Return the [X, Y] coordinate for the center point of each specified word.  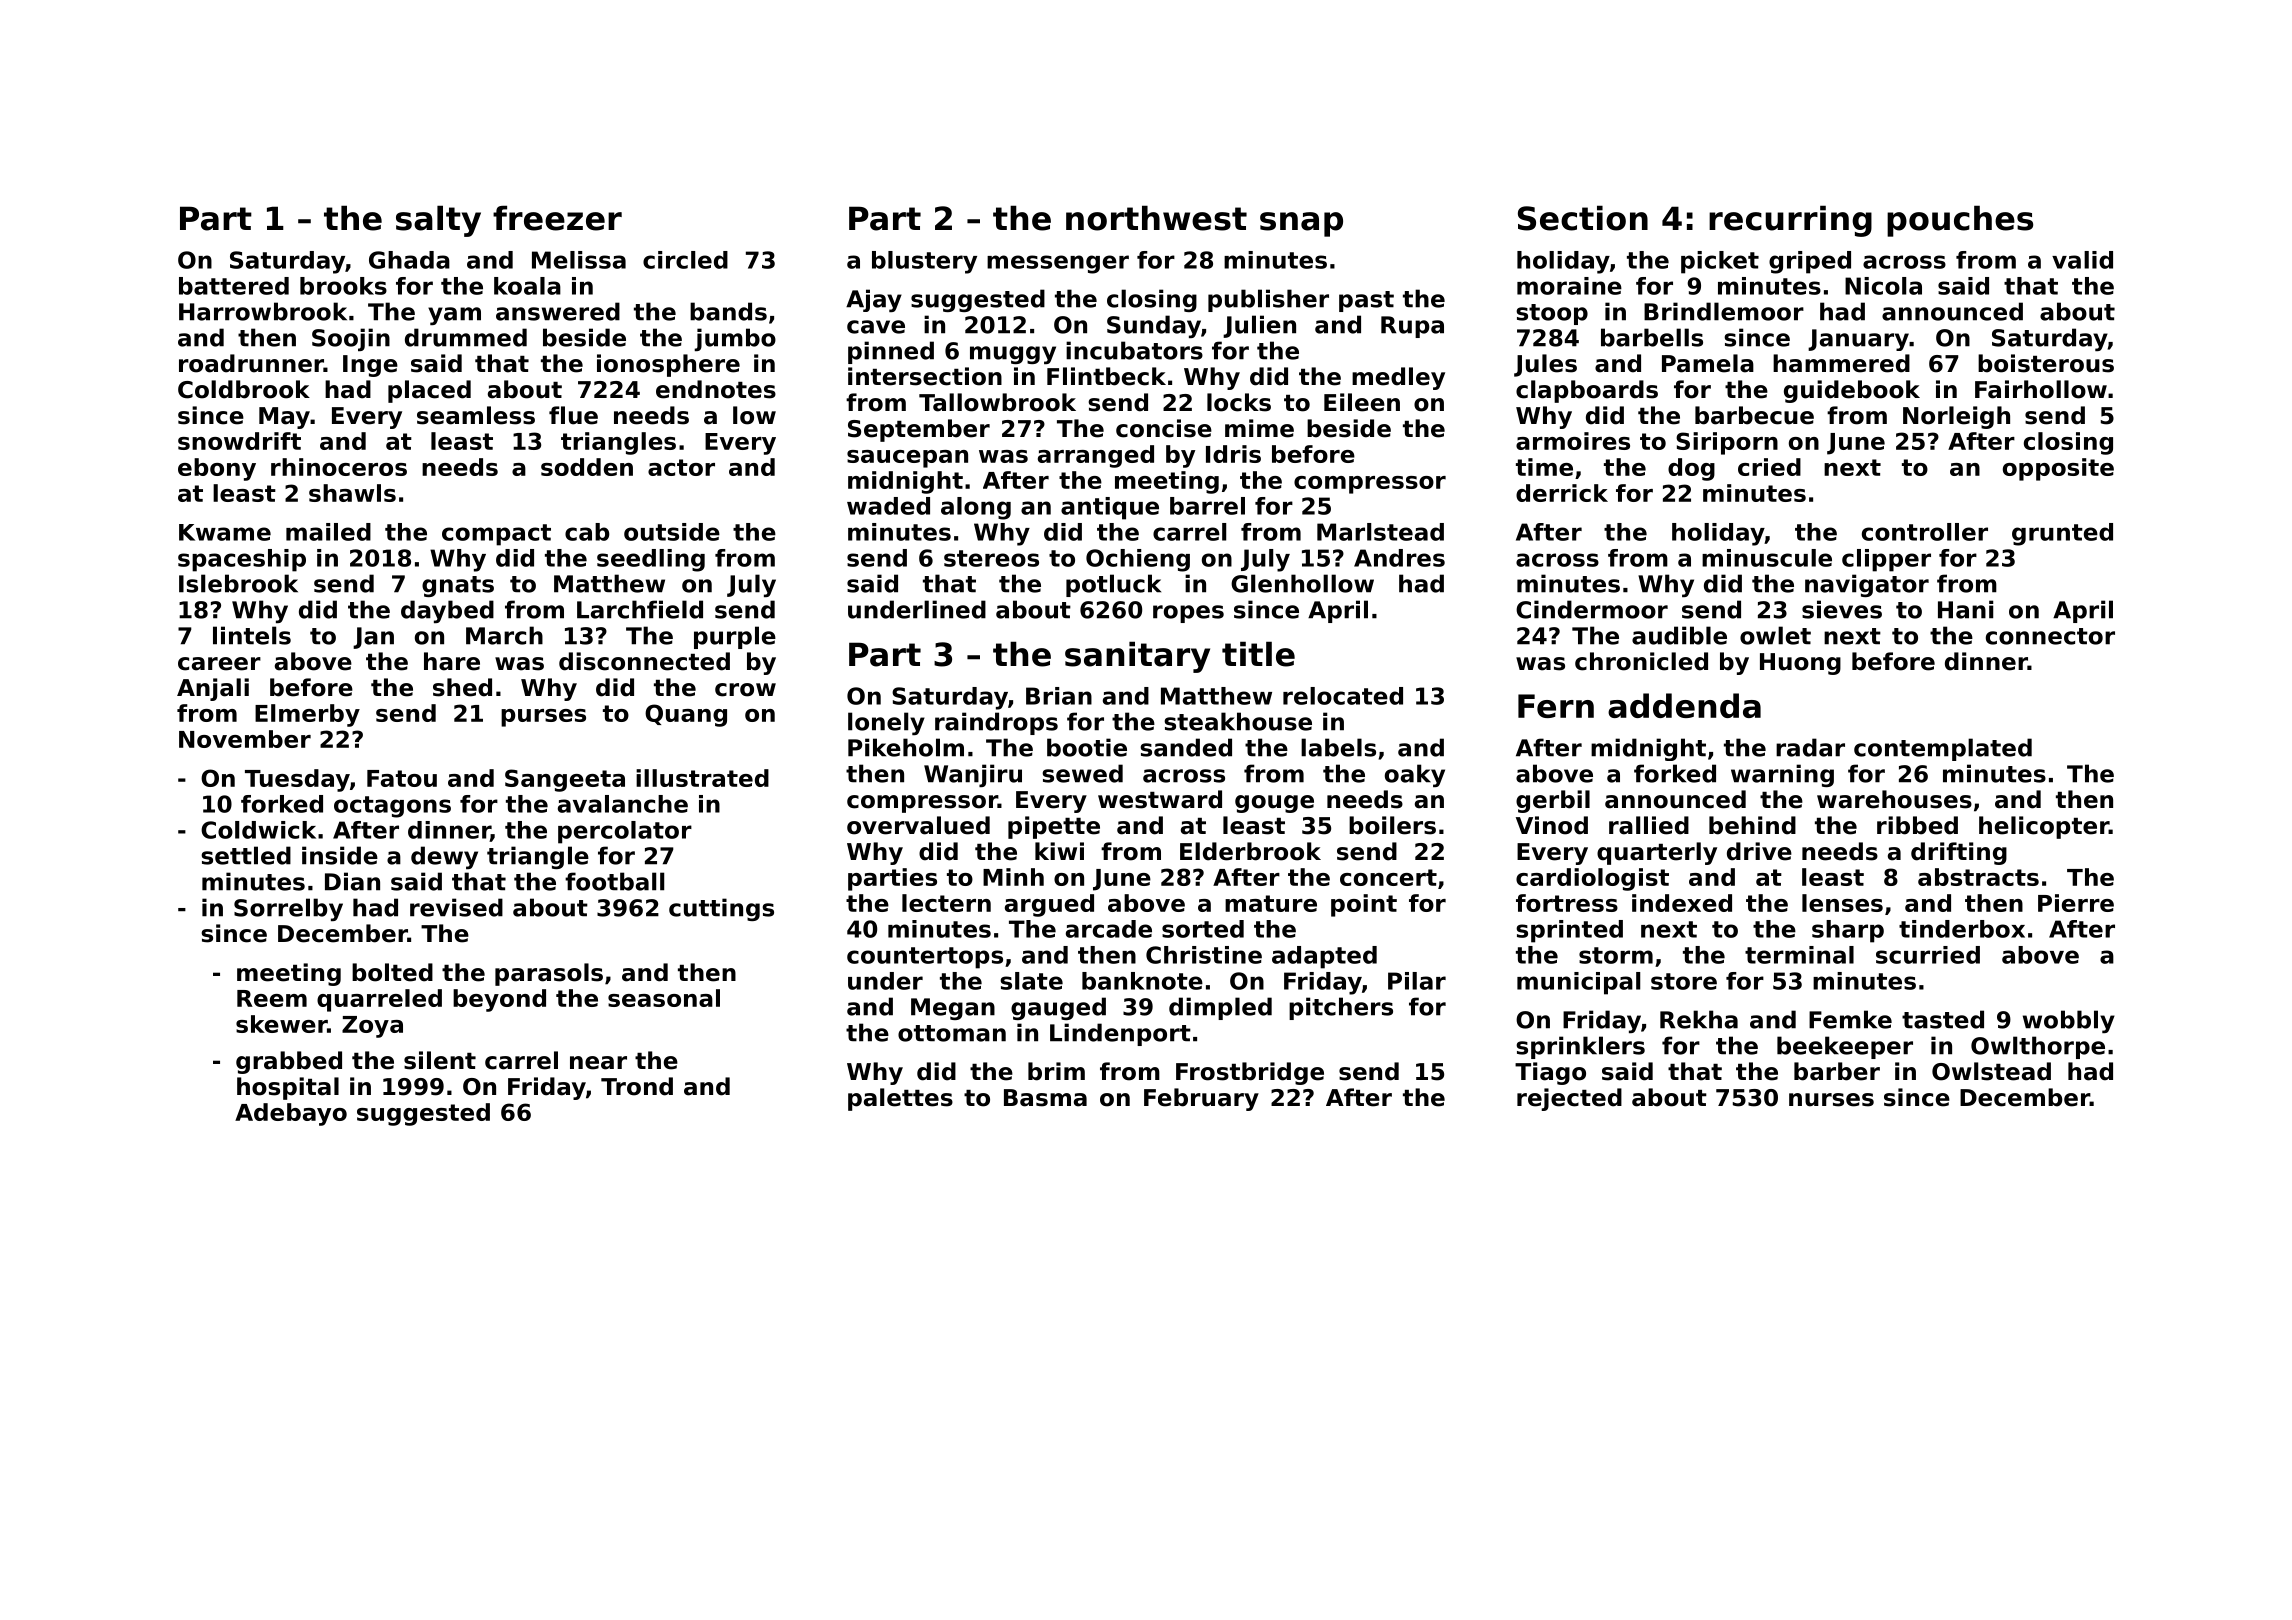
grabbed [289, 1062]
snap [1301, 224]
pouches [1960, 221]
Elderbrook [1250, 851]
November [245, 739]
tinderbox [1962, 929]
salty [438, 221]
